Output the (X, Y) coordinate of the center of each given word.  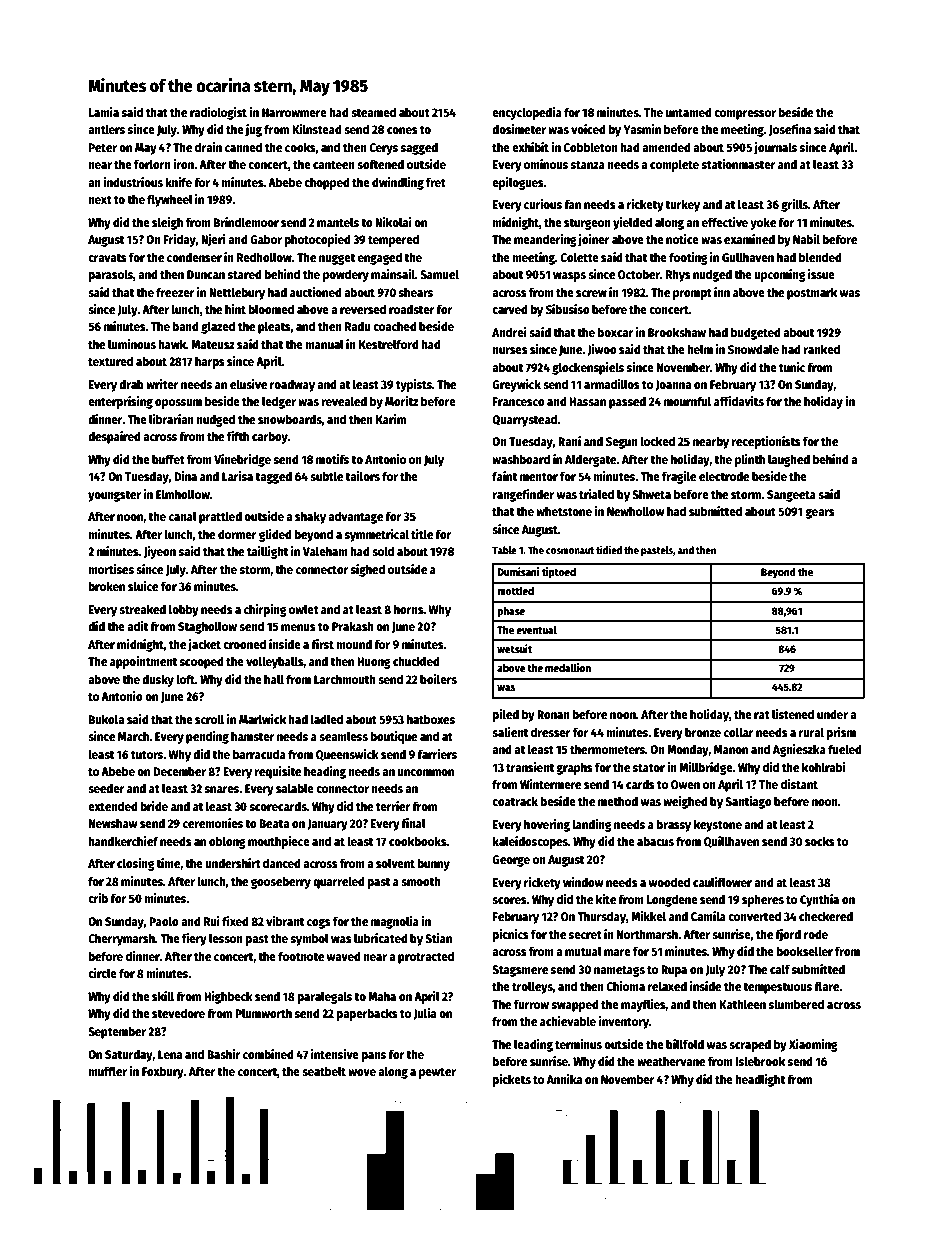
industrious (133, 182)
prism (841, 733)
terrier (393, 806)
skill (163, 996)
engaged (380, 258)
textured (110, 361)
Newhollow (635, 511)
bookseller (805, 951)
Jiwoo (602, 350)
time (168, 863)
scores (509, 900)
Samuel (439, 274)
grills (794, 205)
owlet (304, 609)
